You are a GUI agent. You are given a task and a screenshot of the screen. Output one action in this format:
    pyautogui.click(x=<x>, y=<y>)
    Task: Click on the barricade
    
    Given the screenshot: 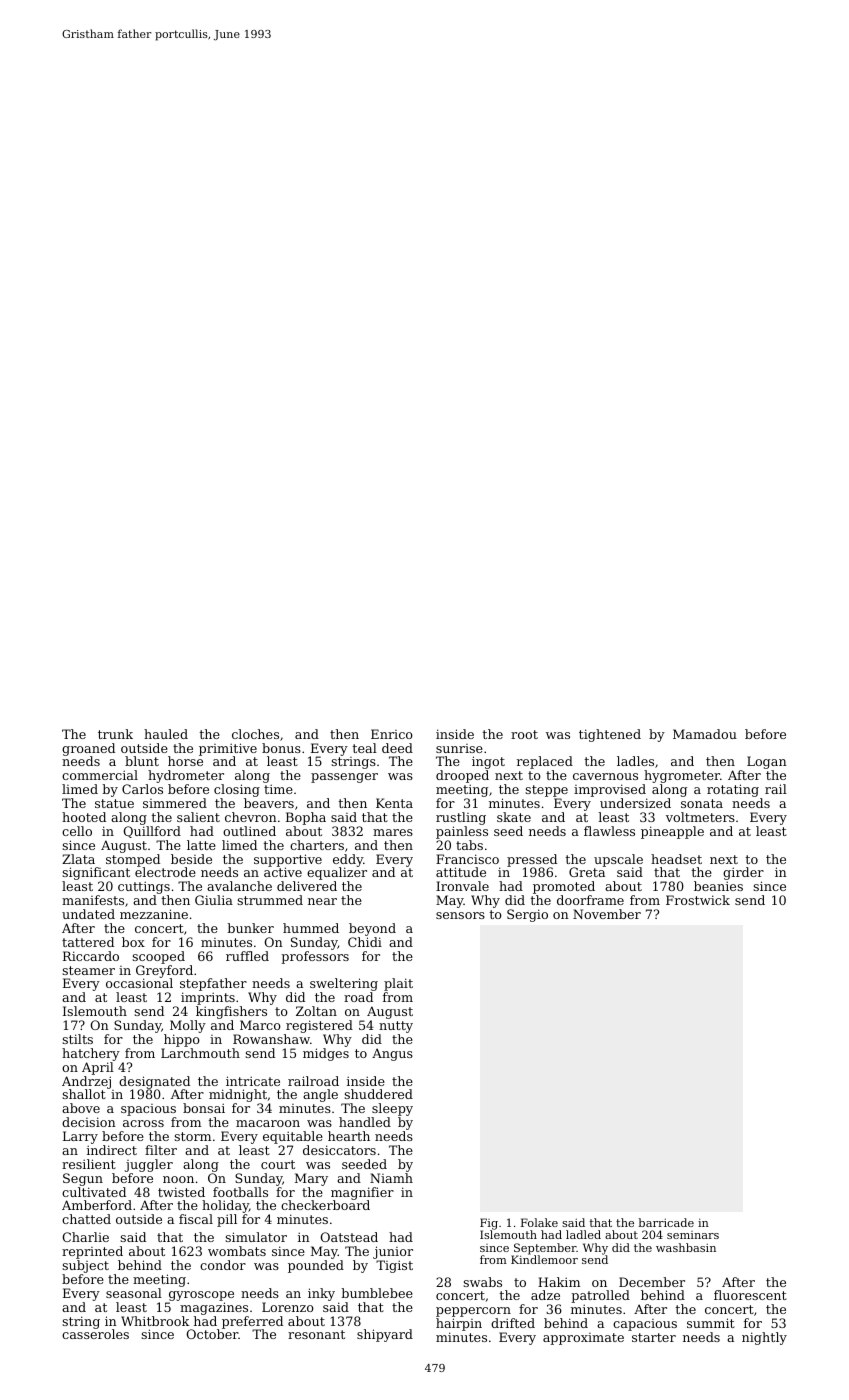 What is the action you would take?
    pyautogui.click(x=666, y=1222)
